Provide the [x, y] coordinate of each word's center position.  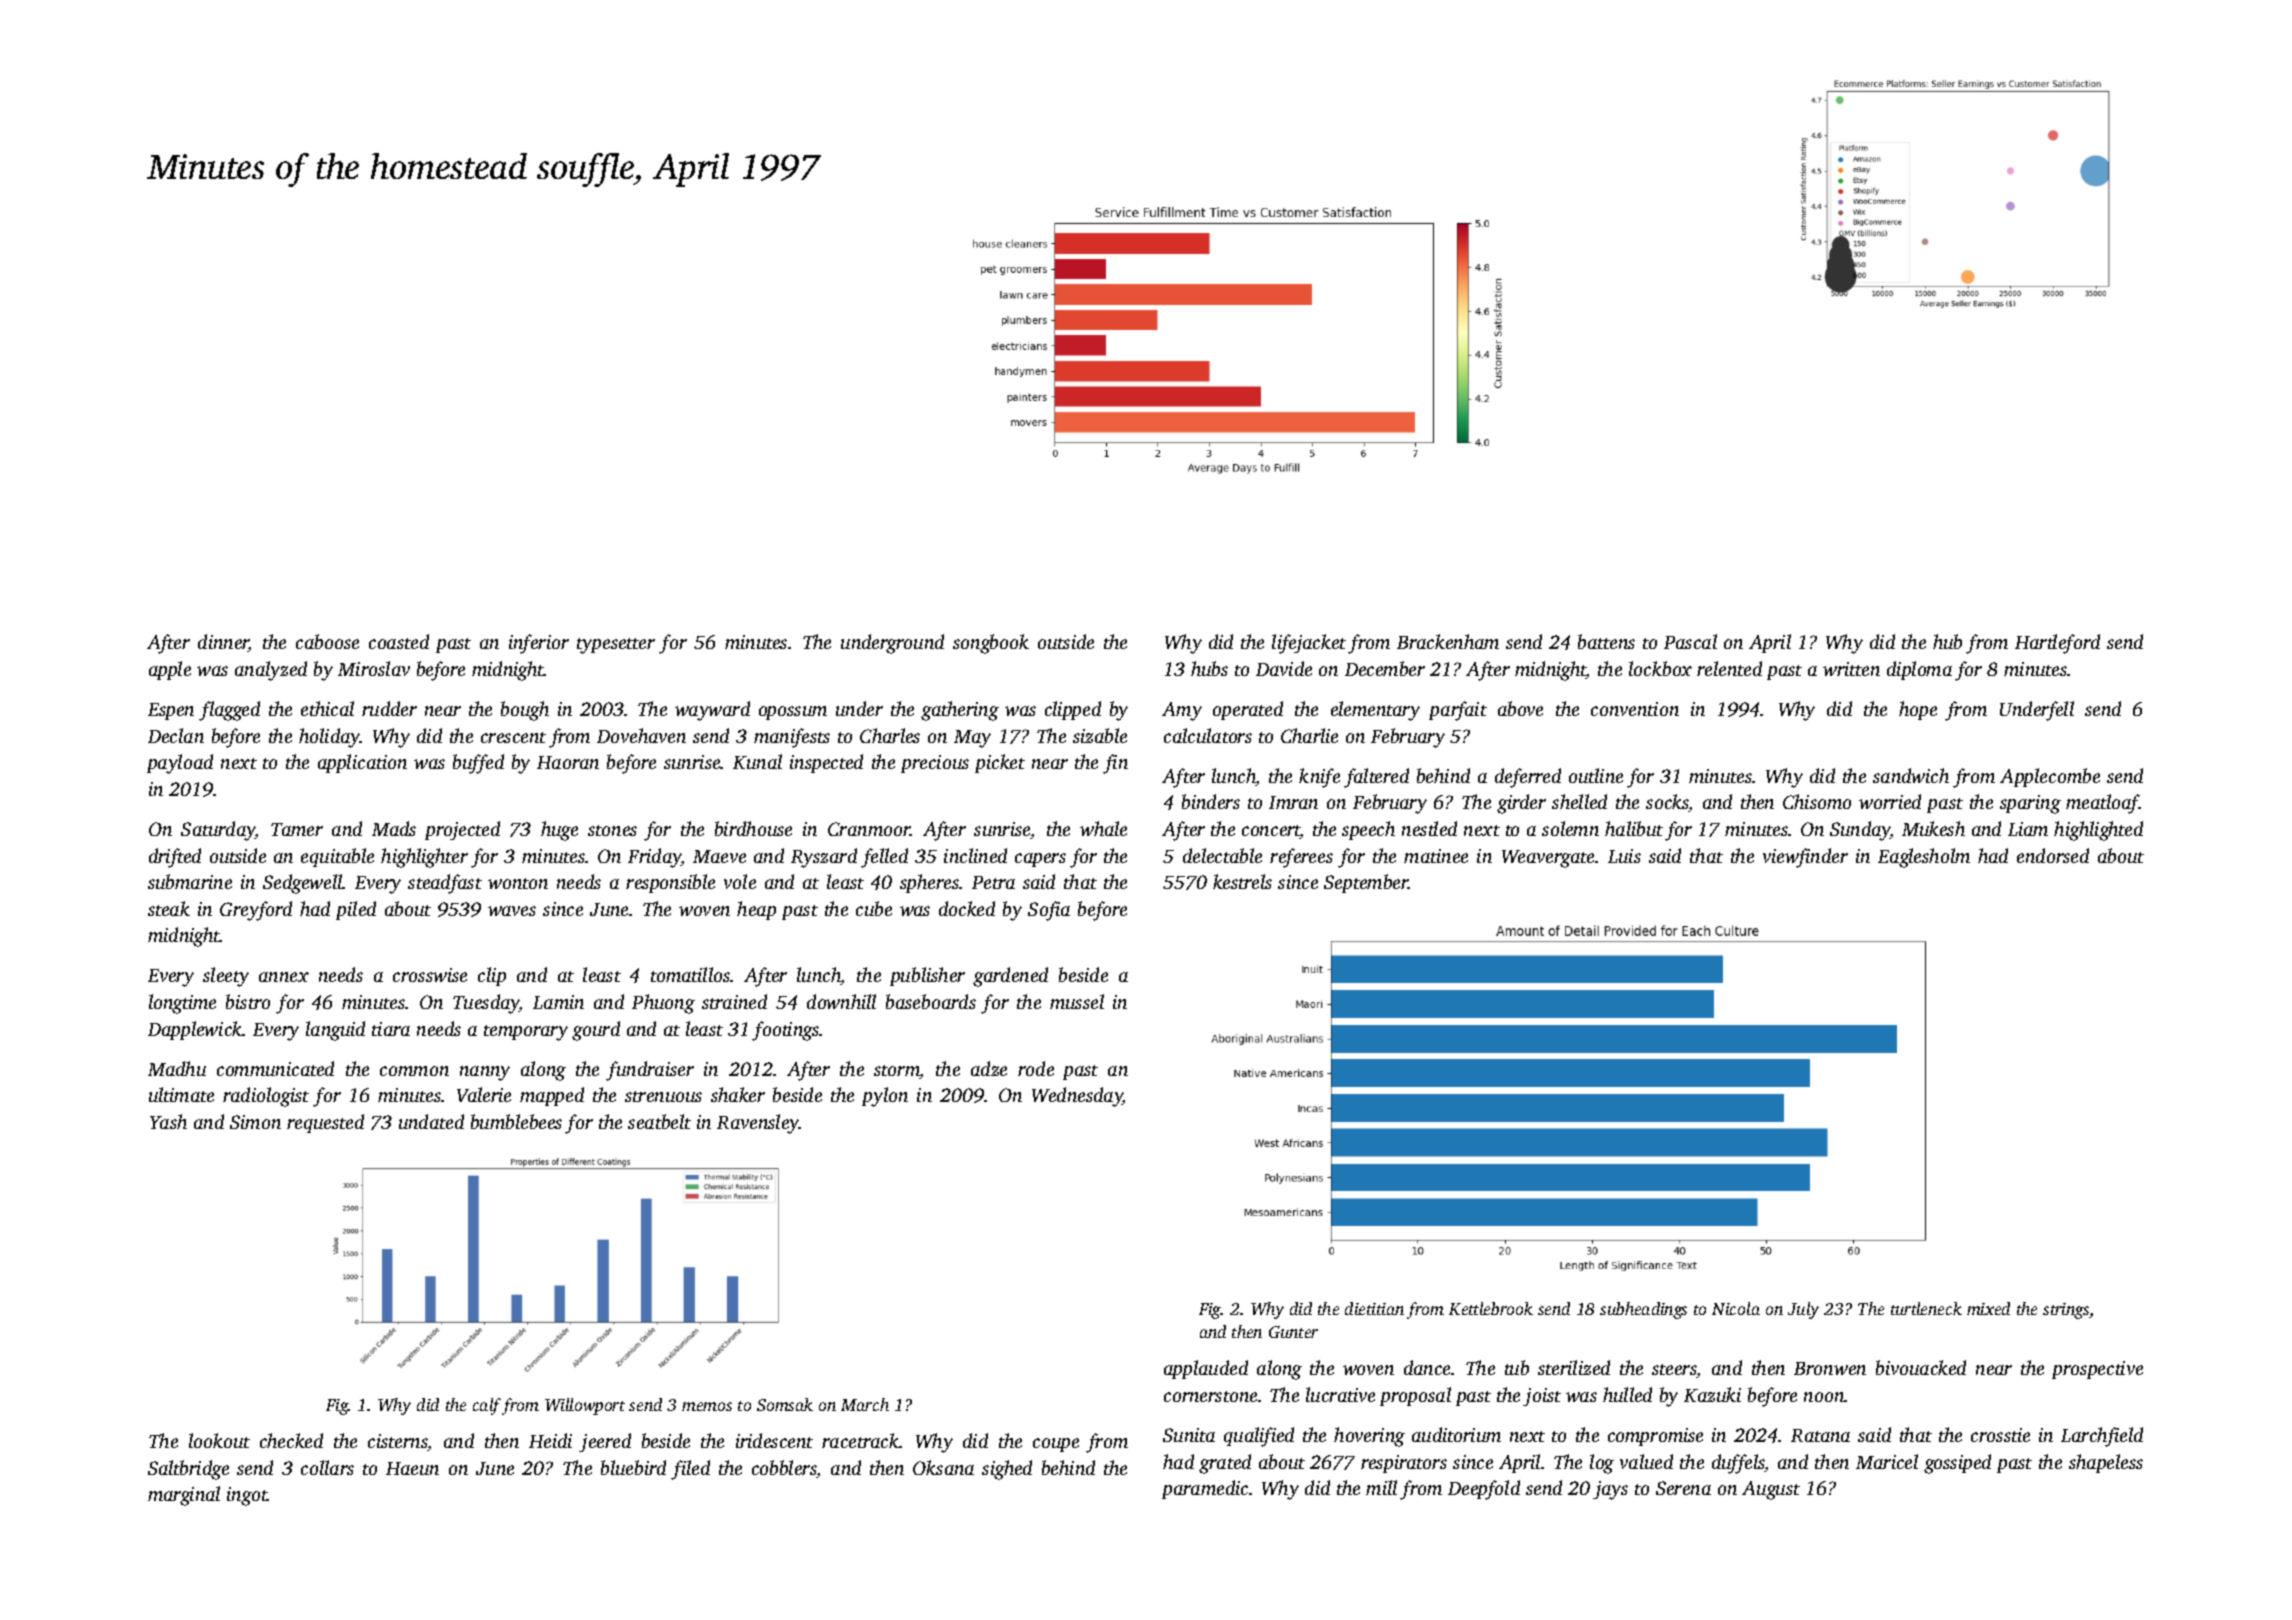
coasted [399, 641]
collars [327, 1467]
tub [1517, 1367]
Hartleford [2057, 644]
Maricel [1887, 1461]
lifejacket [1309, 644]
